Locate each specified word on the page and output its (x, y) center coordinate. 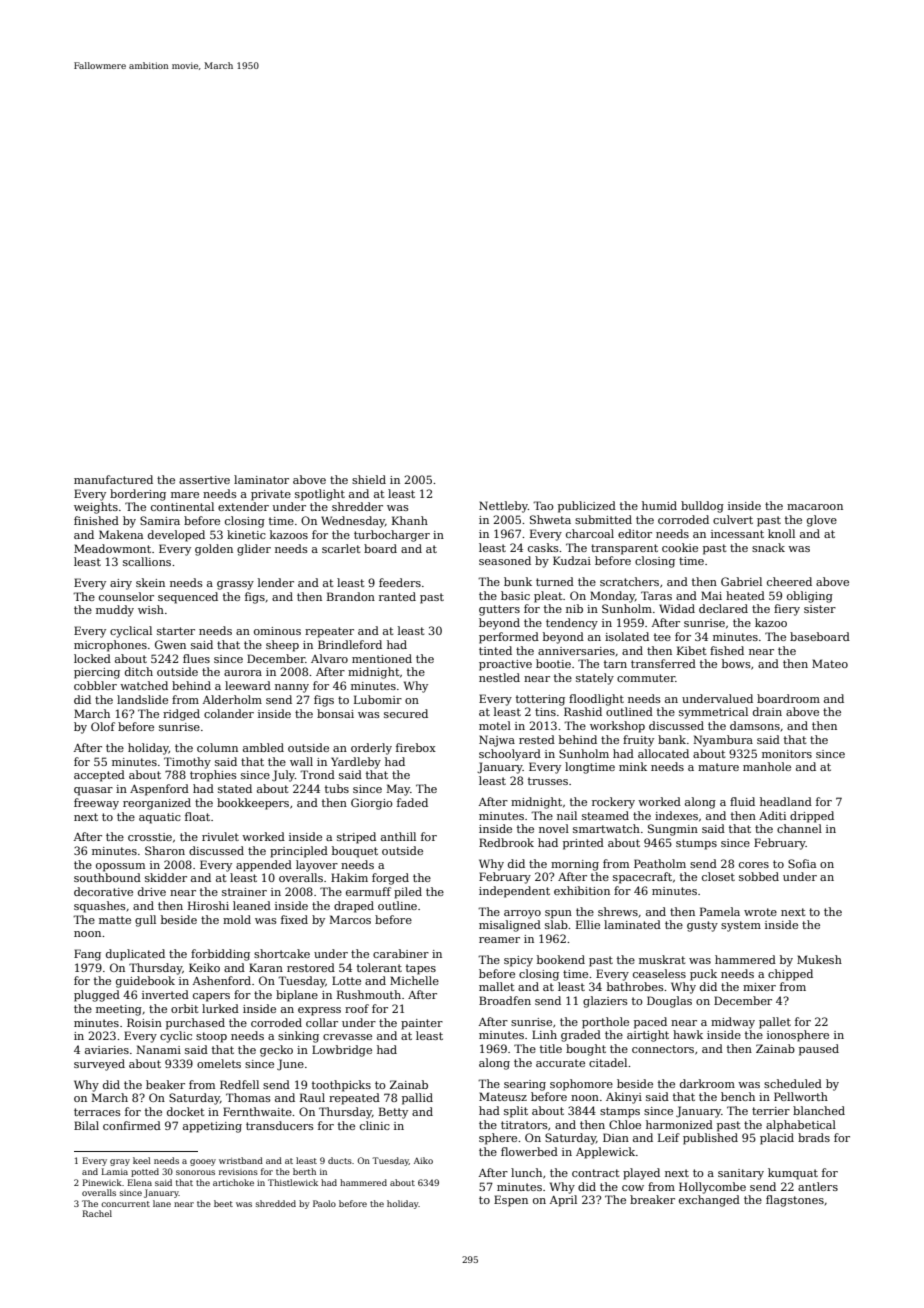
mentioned (382, 658)
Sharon (165, 850)
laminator (261, 479)
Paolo (324, 1203)
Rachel (97, 1213)
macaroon (815, 507)
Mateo (830, 663)
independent (514, 892)
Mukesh (819, 959)
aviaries (107, 1050)
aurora (243, 673)
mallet (497, 986)
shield (369, 479)
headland (786, 801)
